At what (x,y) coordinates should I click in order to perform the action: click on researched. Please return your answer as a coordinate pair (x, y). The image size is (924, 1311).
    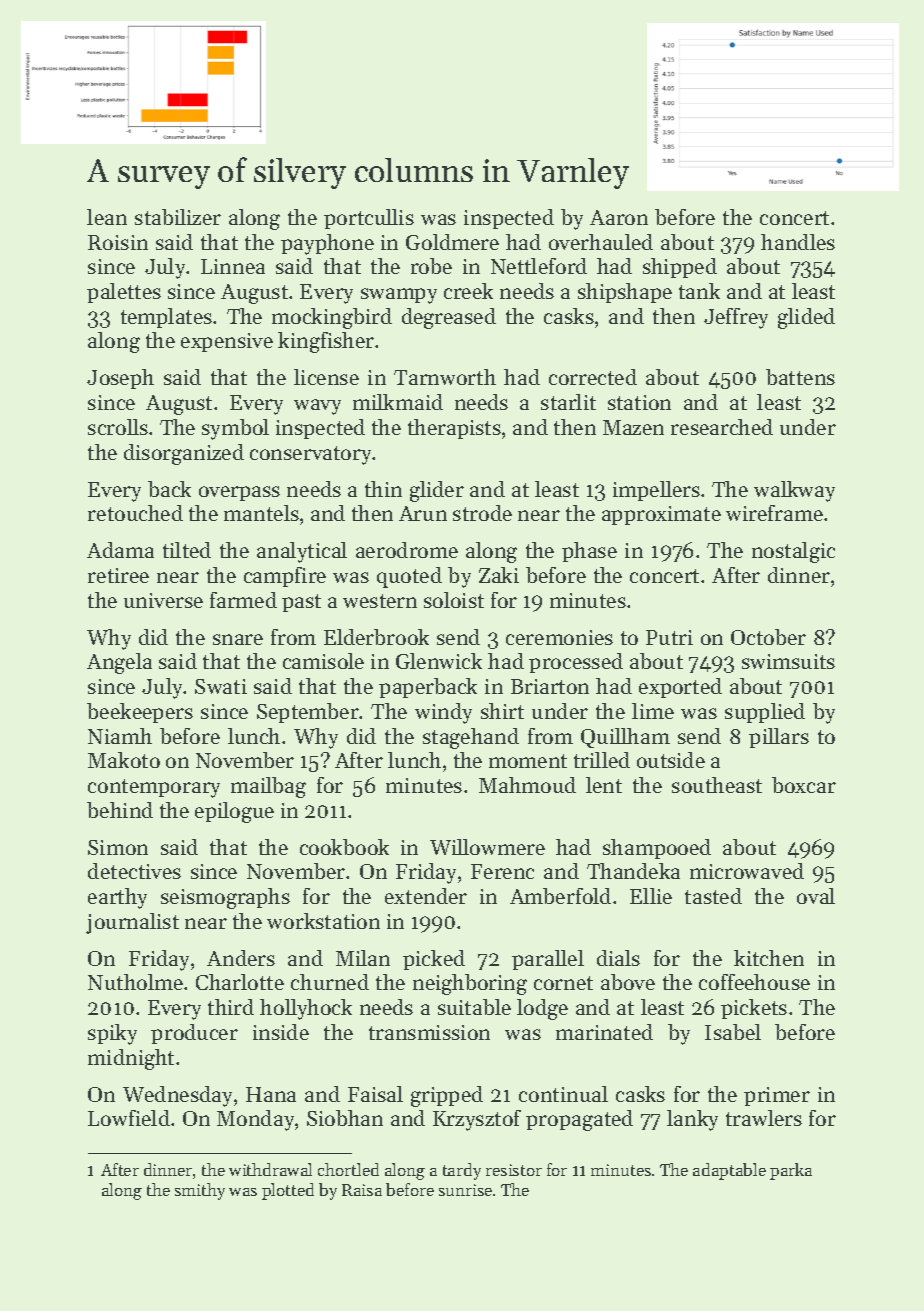
    Looking at the image, I should click on (722, 427).
